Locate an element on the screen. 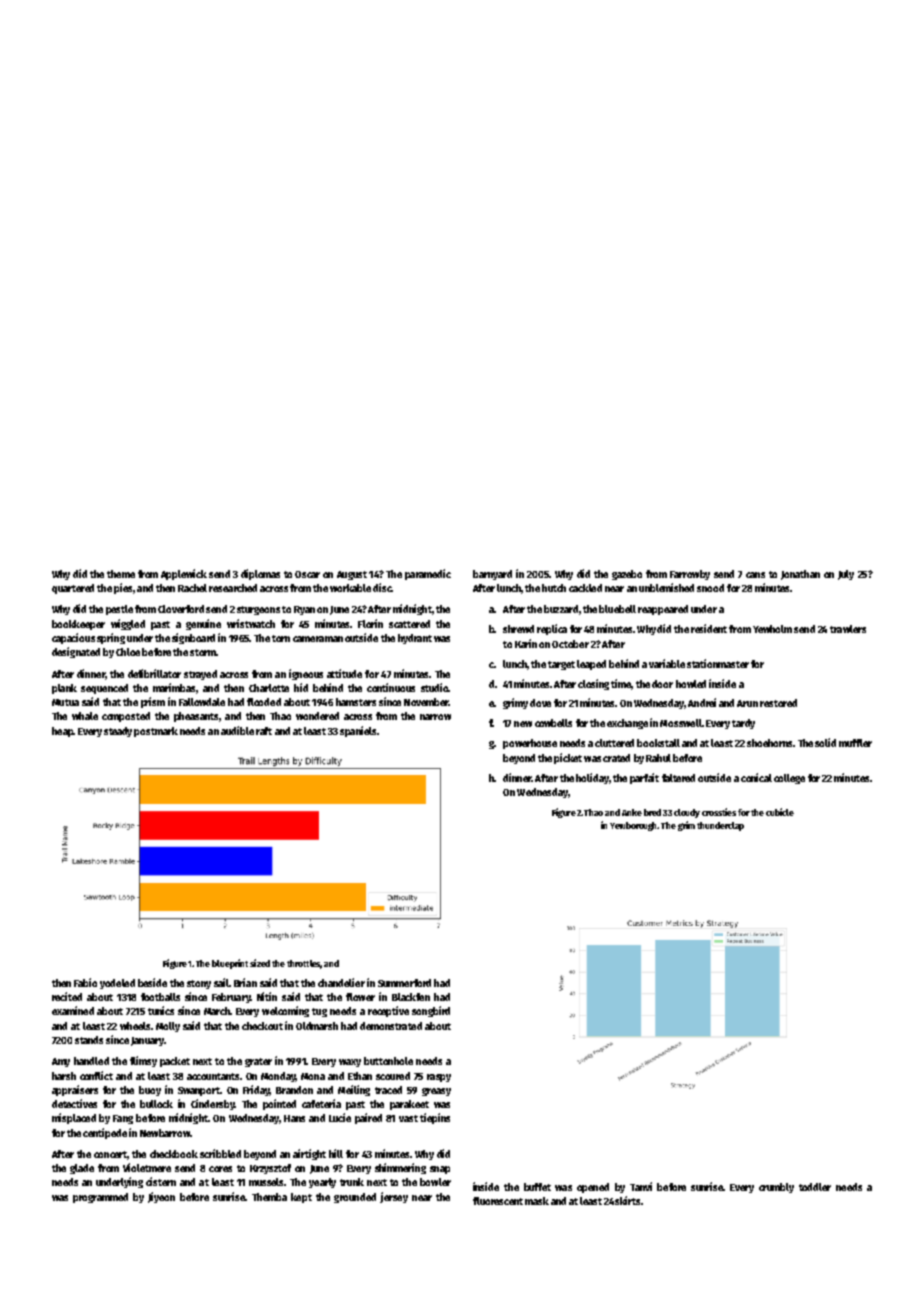  plank is located at coordinates (64, 689).
